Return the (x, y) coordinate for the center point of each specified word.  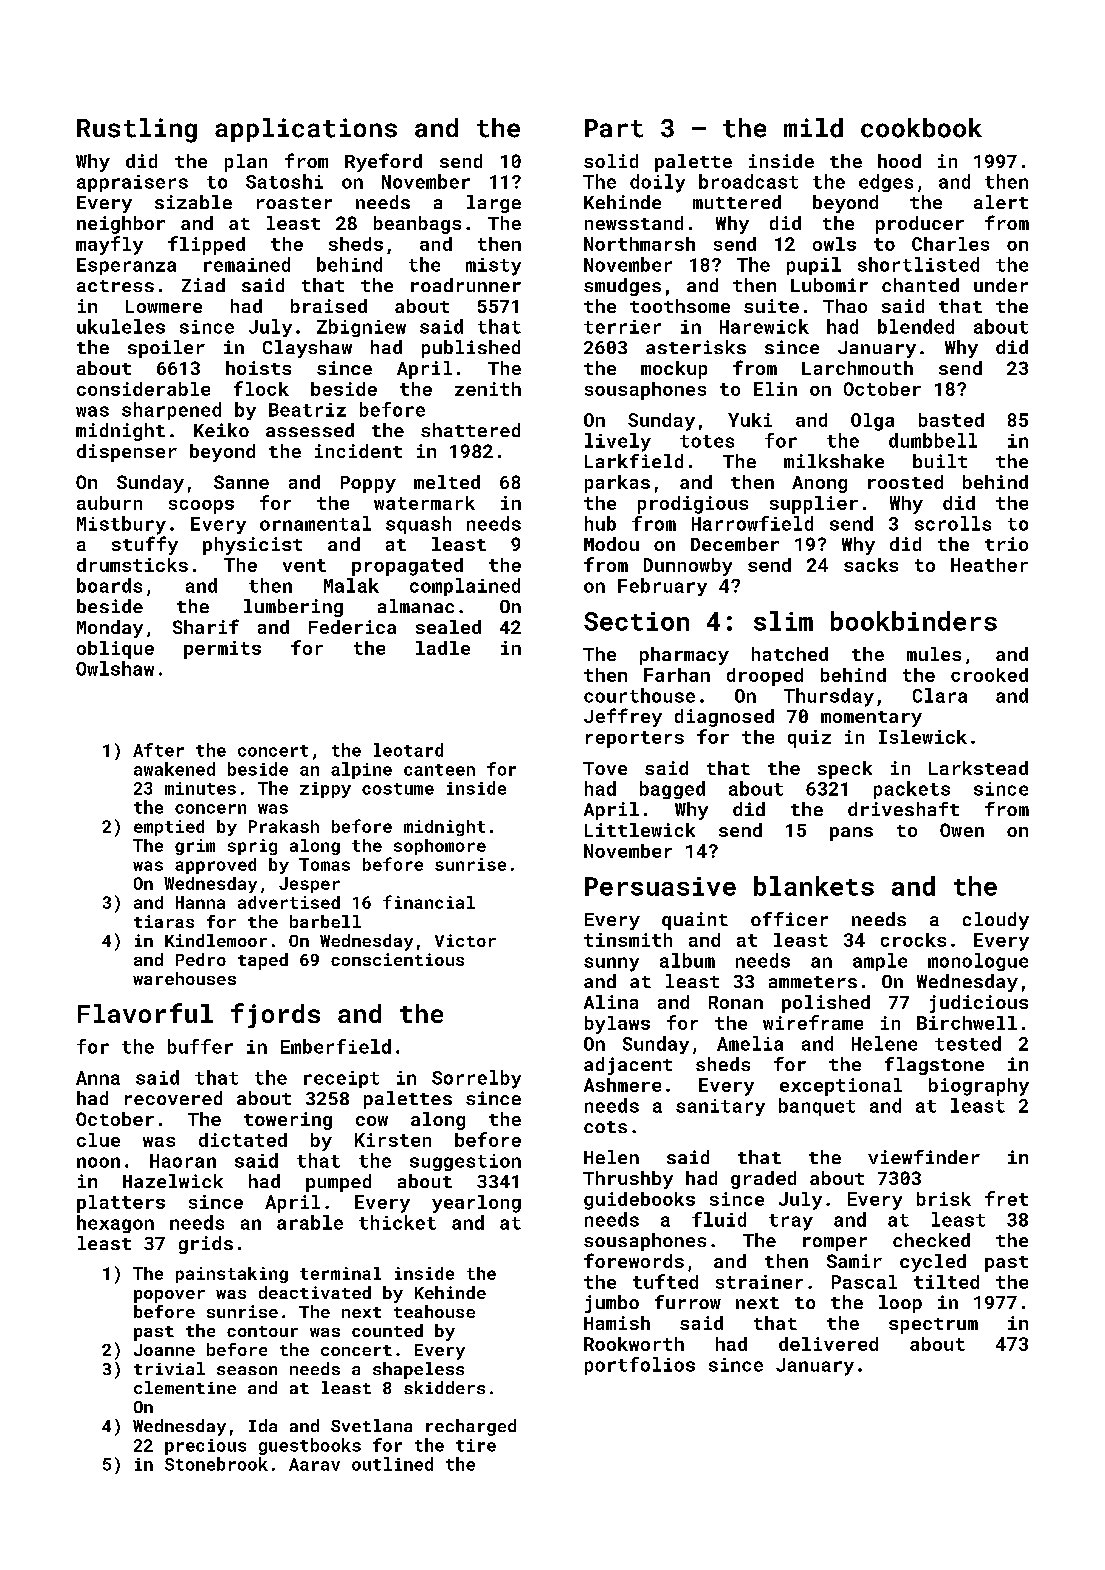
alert (1001, 202)
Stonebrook (216, 1464)
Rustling (137, 130)
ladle (443, 648)
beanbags (417, 225)
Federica (352, 627)
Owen (962, 830)
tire (476, 1445)
